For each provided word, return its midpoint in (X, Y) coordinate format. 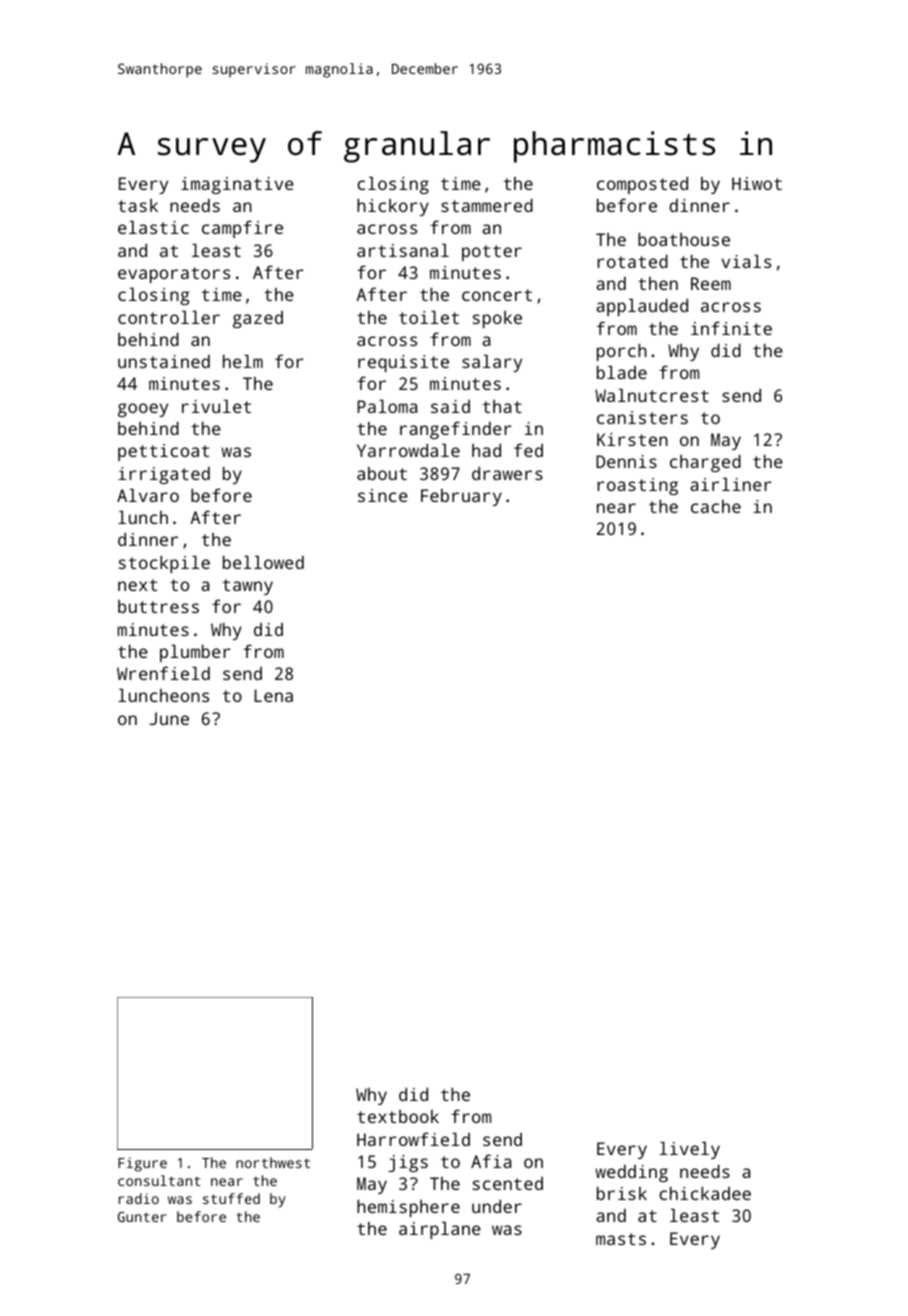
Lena (273, 695)
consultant (159, 1180)
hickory (393, 207)
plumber (195, 653)
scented (508, 1183)
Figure (142, 1164)
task (138, 205)
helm (243, 361)
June (169, 718)
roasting (637, 486)
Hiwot (757, 183)
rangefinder (456, 430)
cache (716, 506)
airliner (731, 484)
